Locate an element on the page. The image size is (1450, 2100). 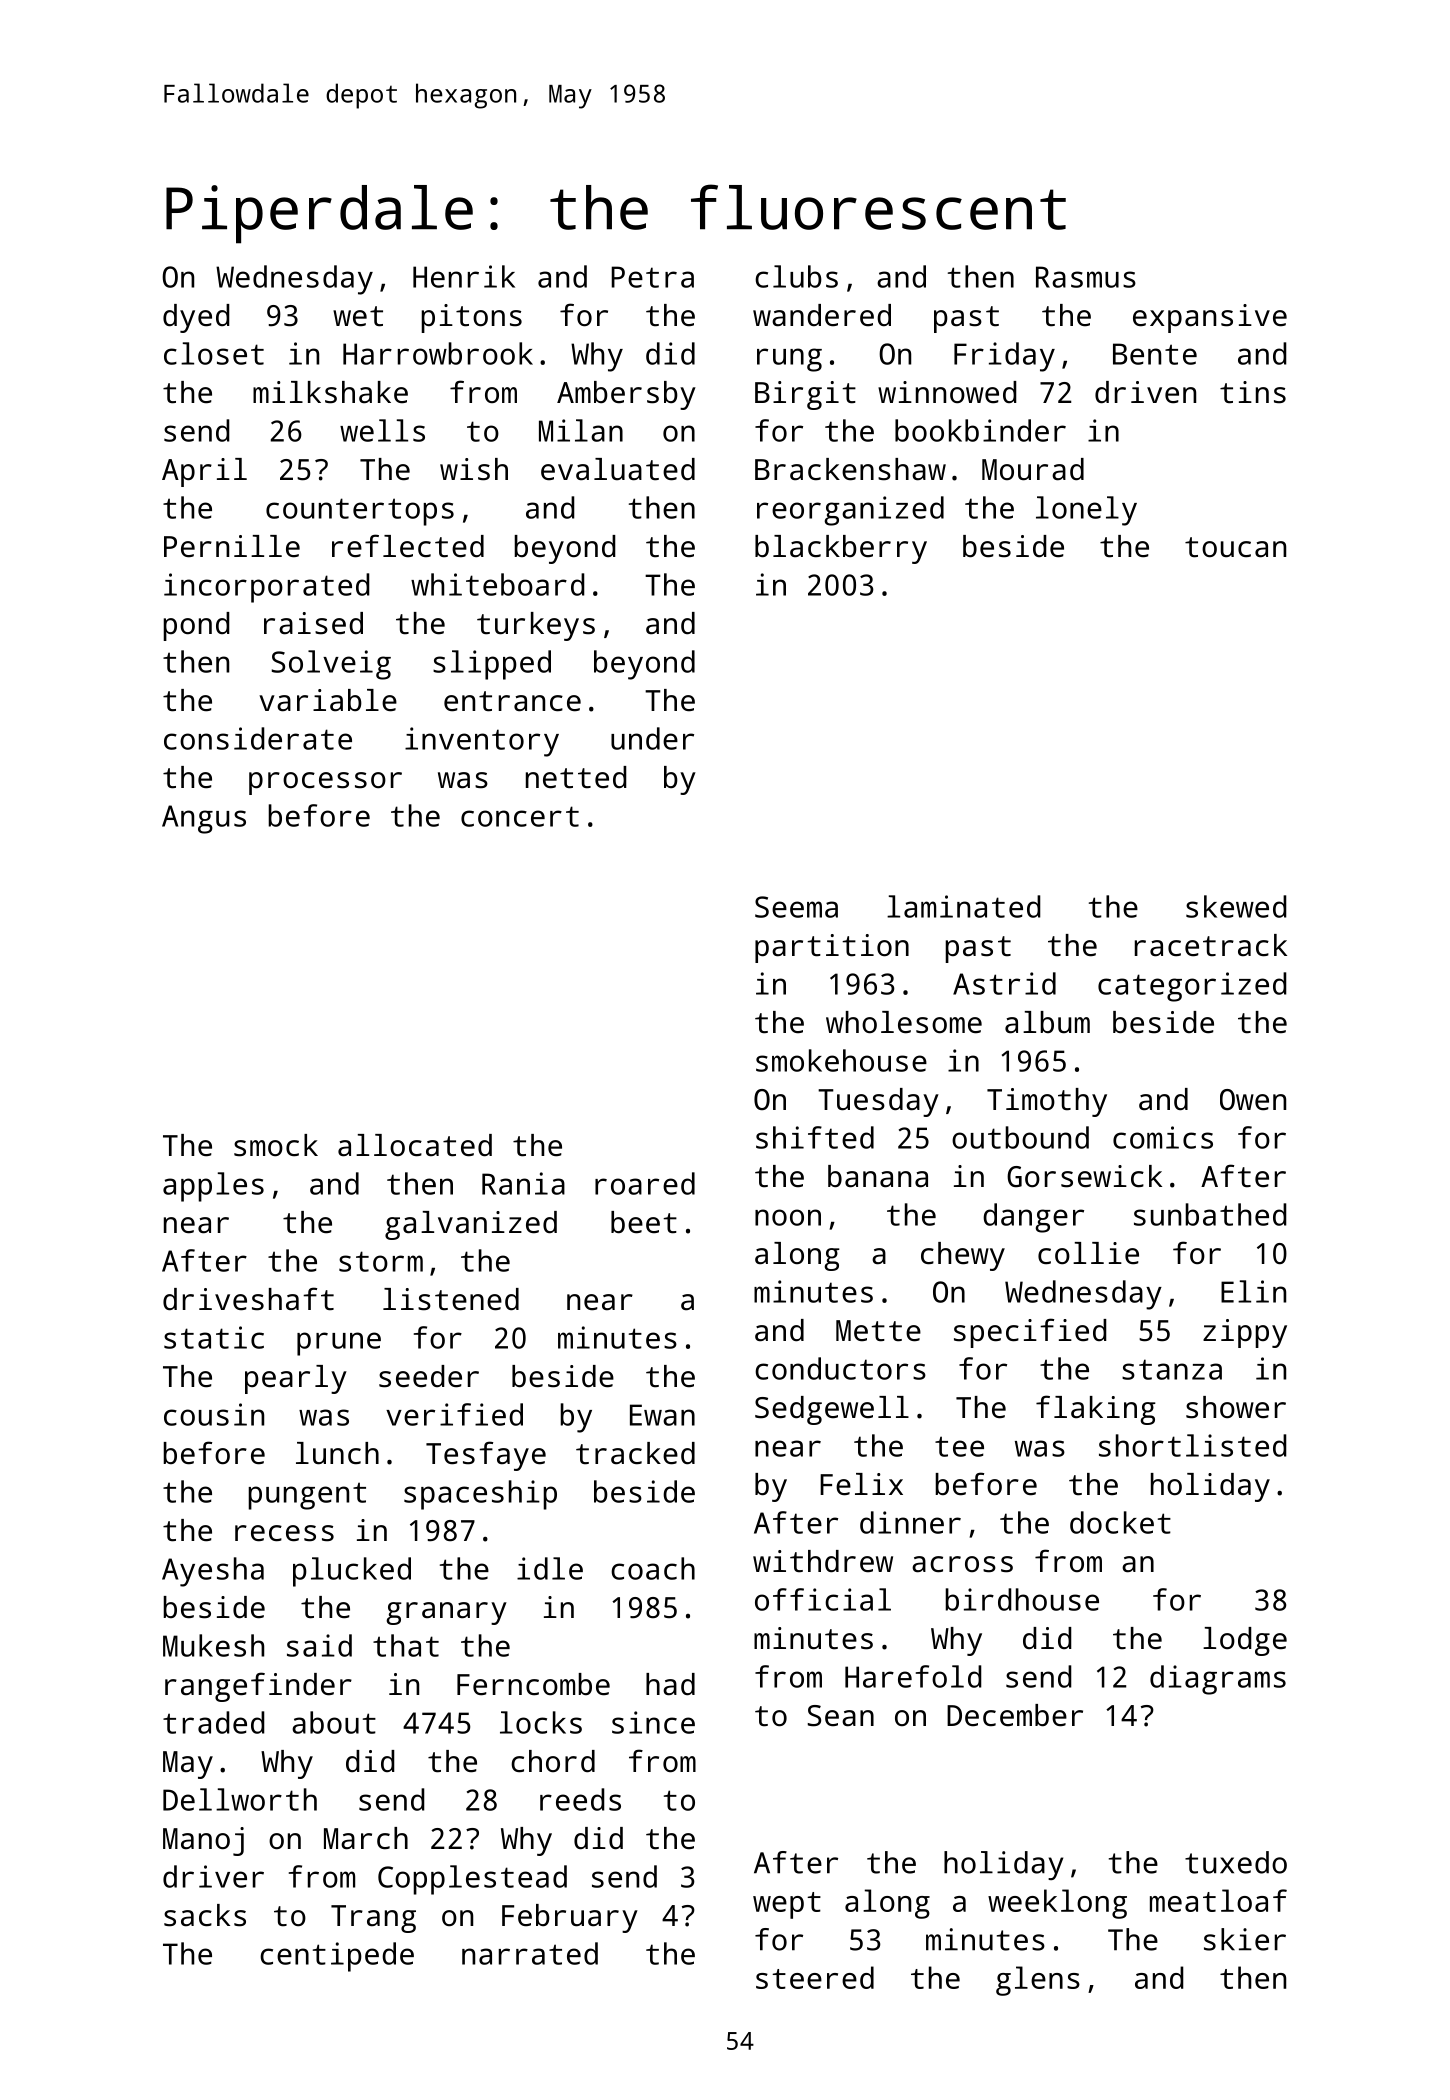
Ferncombe is located at coordinates (533, 1684).
